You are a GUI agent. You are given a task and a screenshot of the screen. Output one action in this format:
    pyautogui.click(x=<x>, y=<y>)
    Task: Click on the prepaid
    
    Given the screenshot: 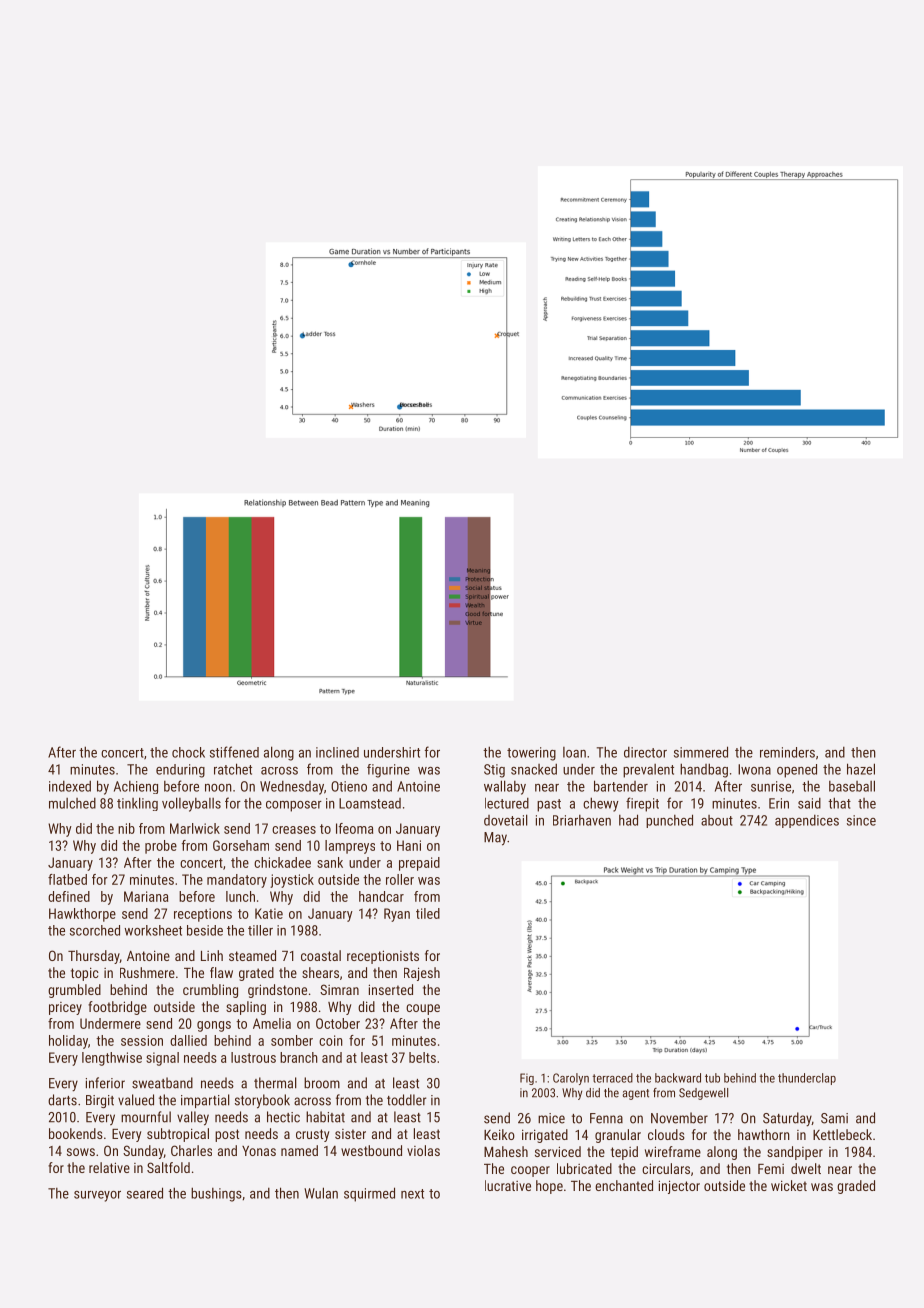 What is the action you would take?
    pyautogui.click(x=419, y=864)
